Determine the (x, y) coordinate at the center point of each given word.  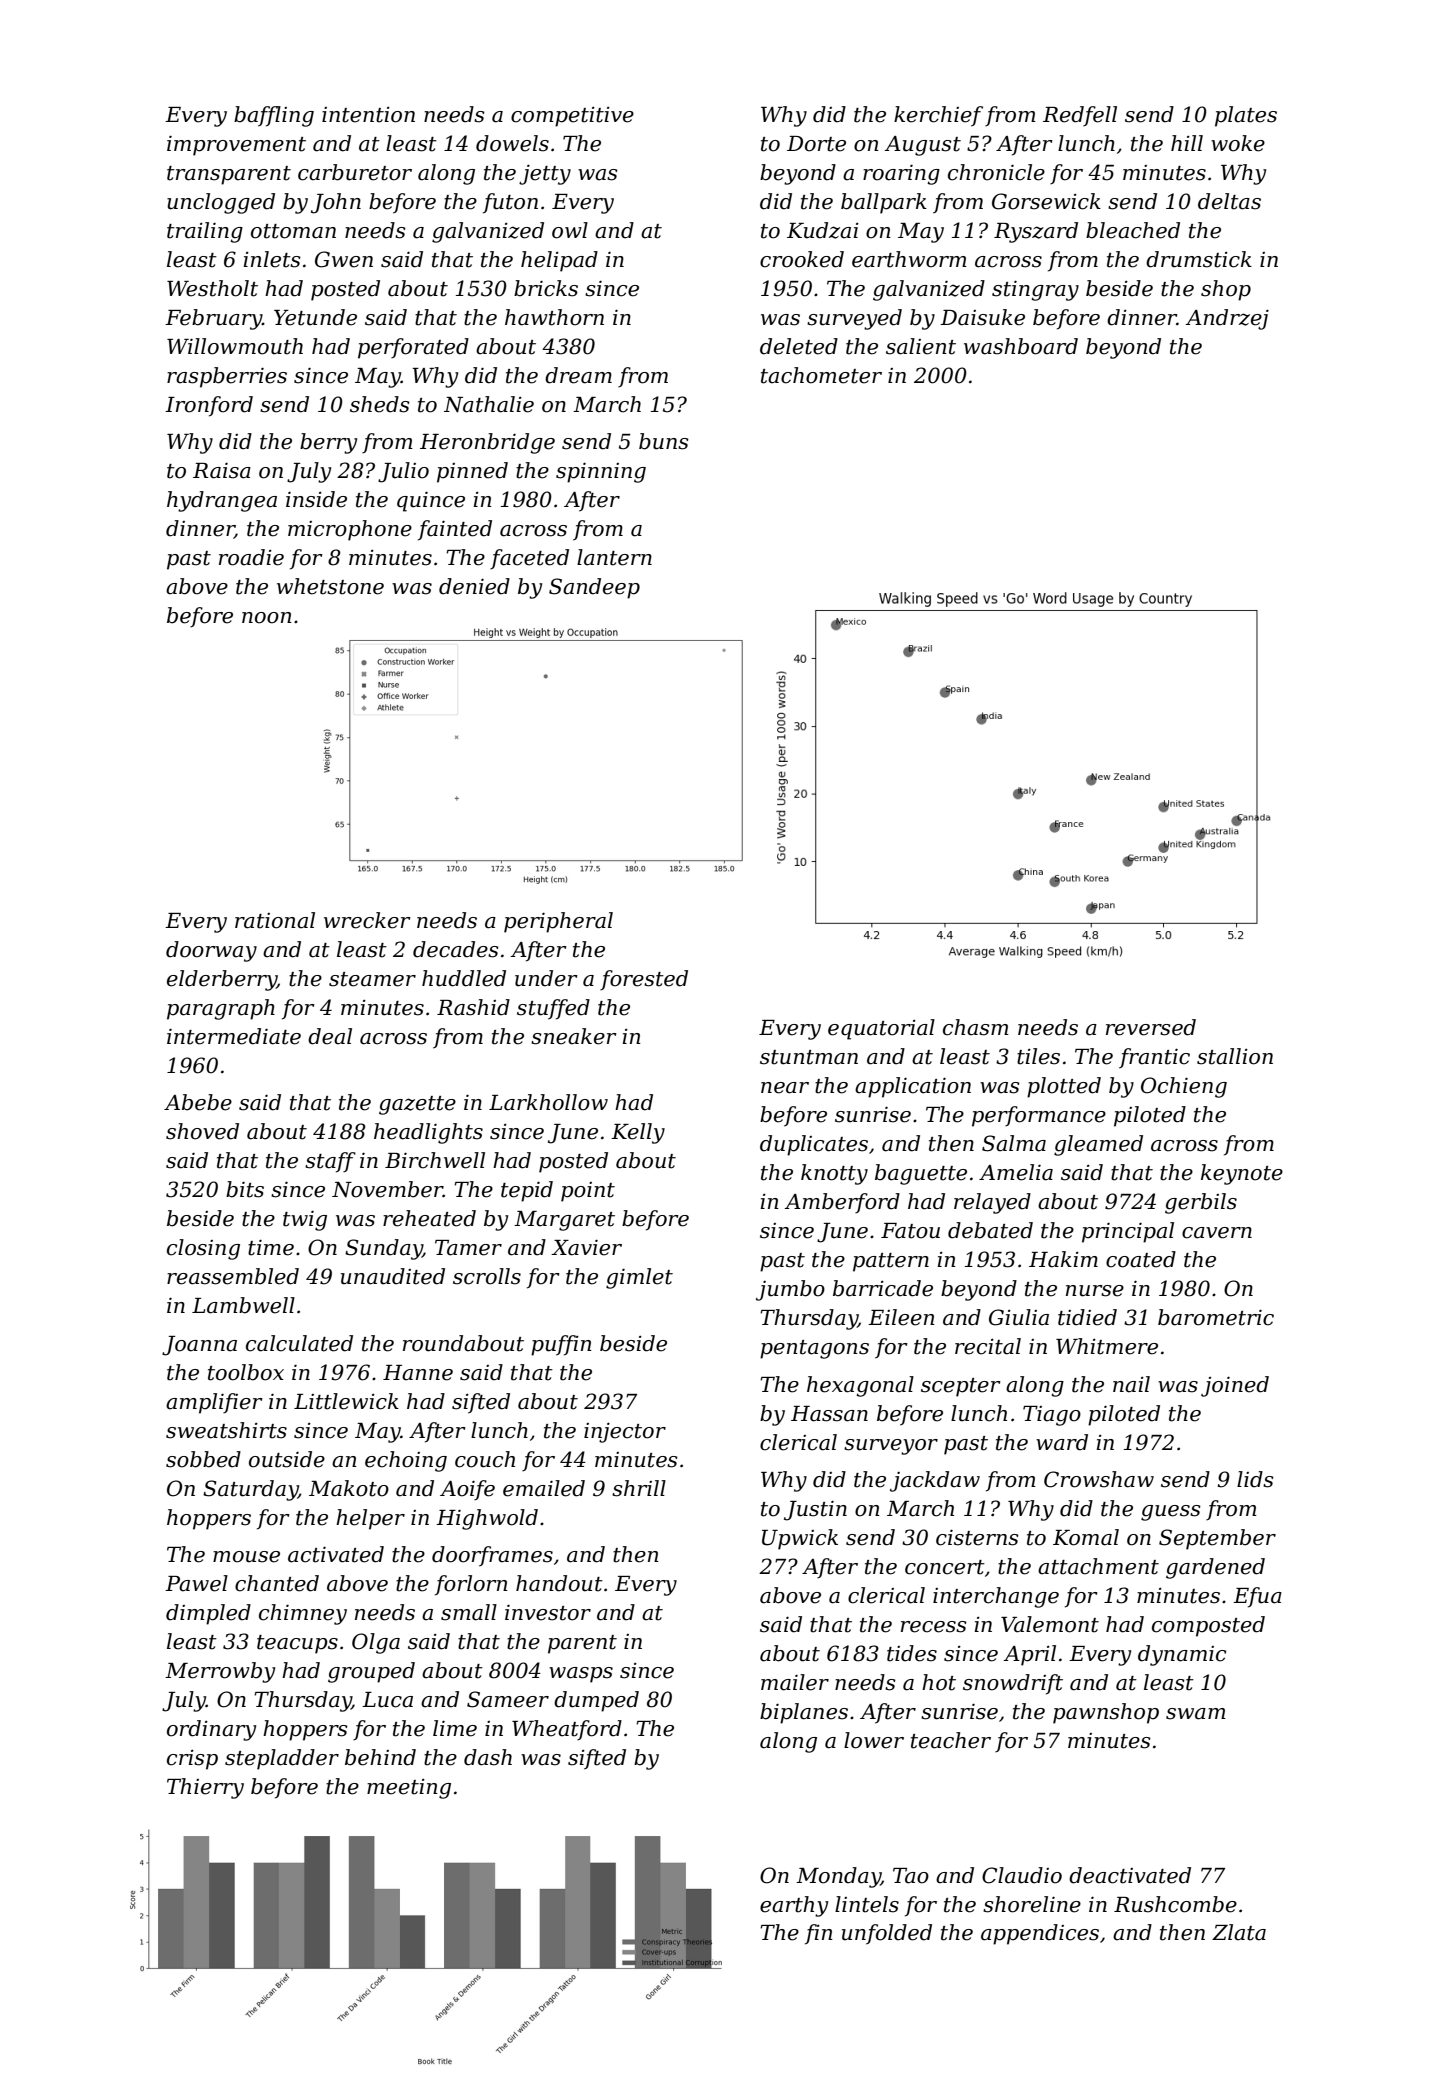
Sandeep (594, 588)
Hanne (418, 1373)
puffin (561, 1345)
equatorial (881, 1029)
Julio (403, 472)
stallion (1235, 1056)
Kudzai (823, 230)
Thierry (205, 1788)
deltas (1229, 201)
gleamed (1098, 1145)
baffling (274, 116)
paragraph (221, 1009)
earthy (794, 1906)
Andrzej (1227, 319)
